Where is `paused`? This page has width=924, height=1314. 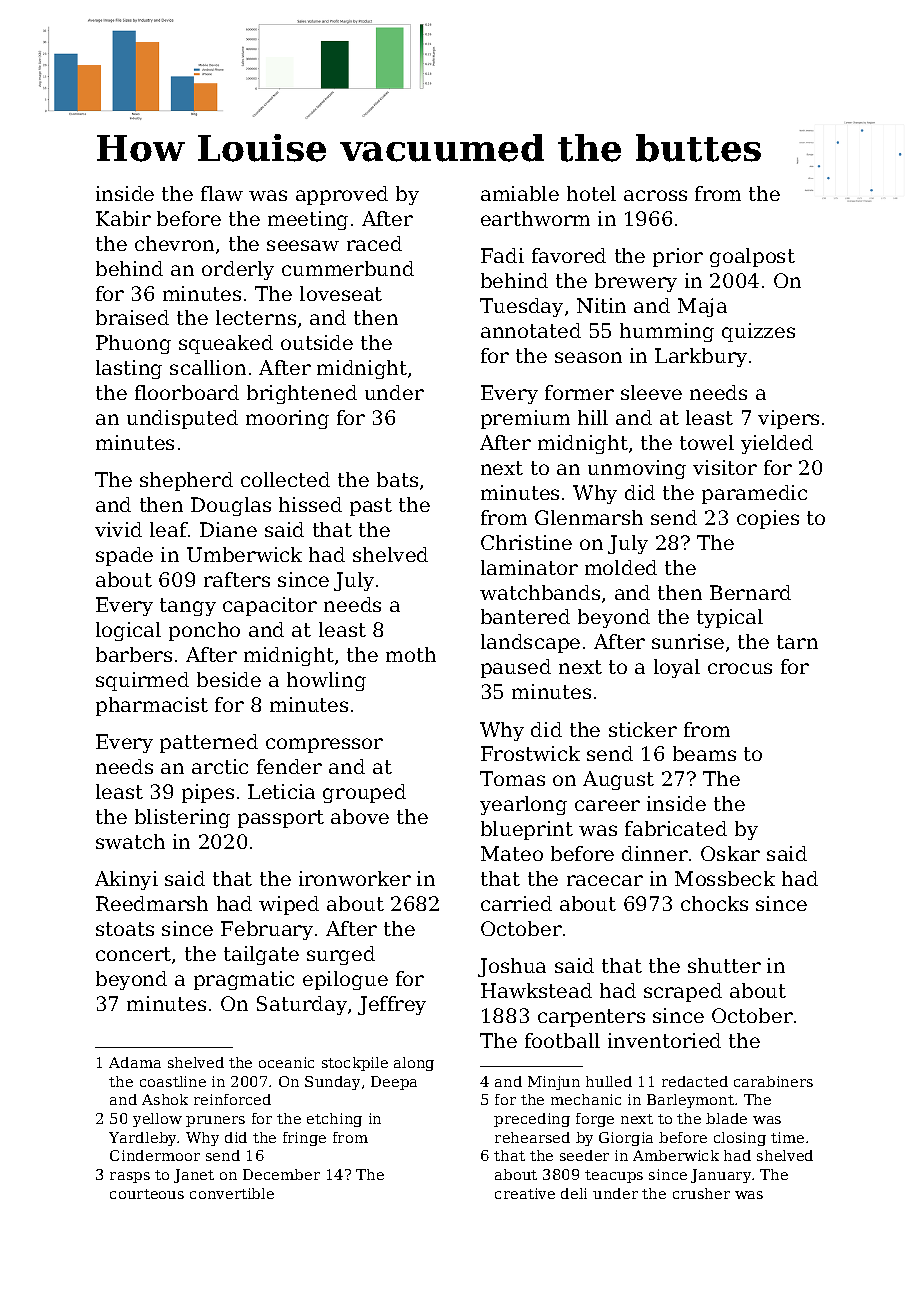
paused is located at coordinates (516, 668).
